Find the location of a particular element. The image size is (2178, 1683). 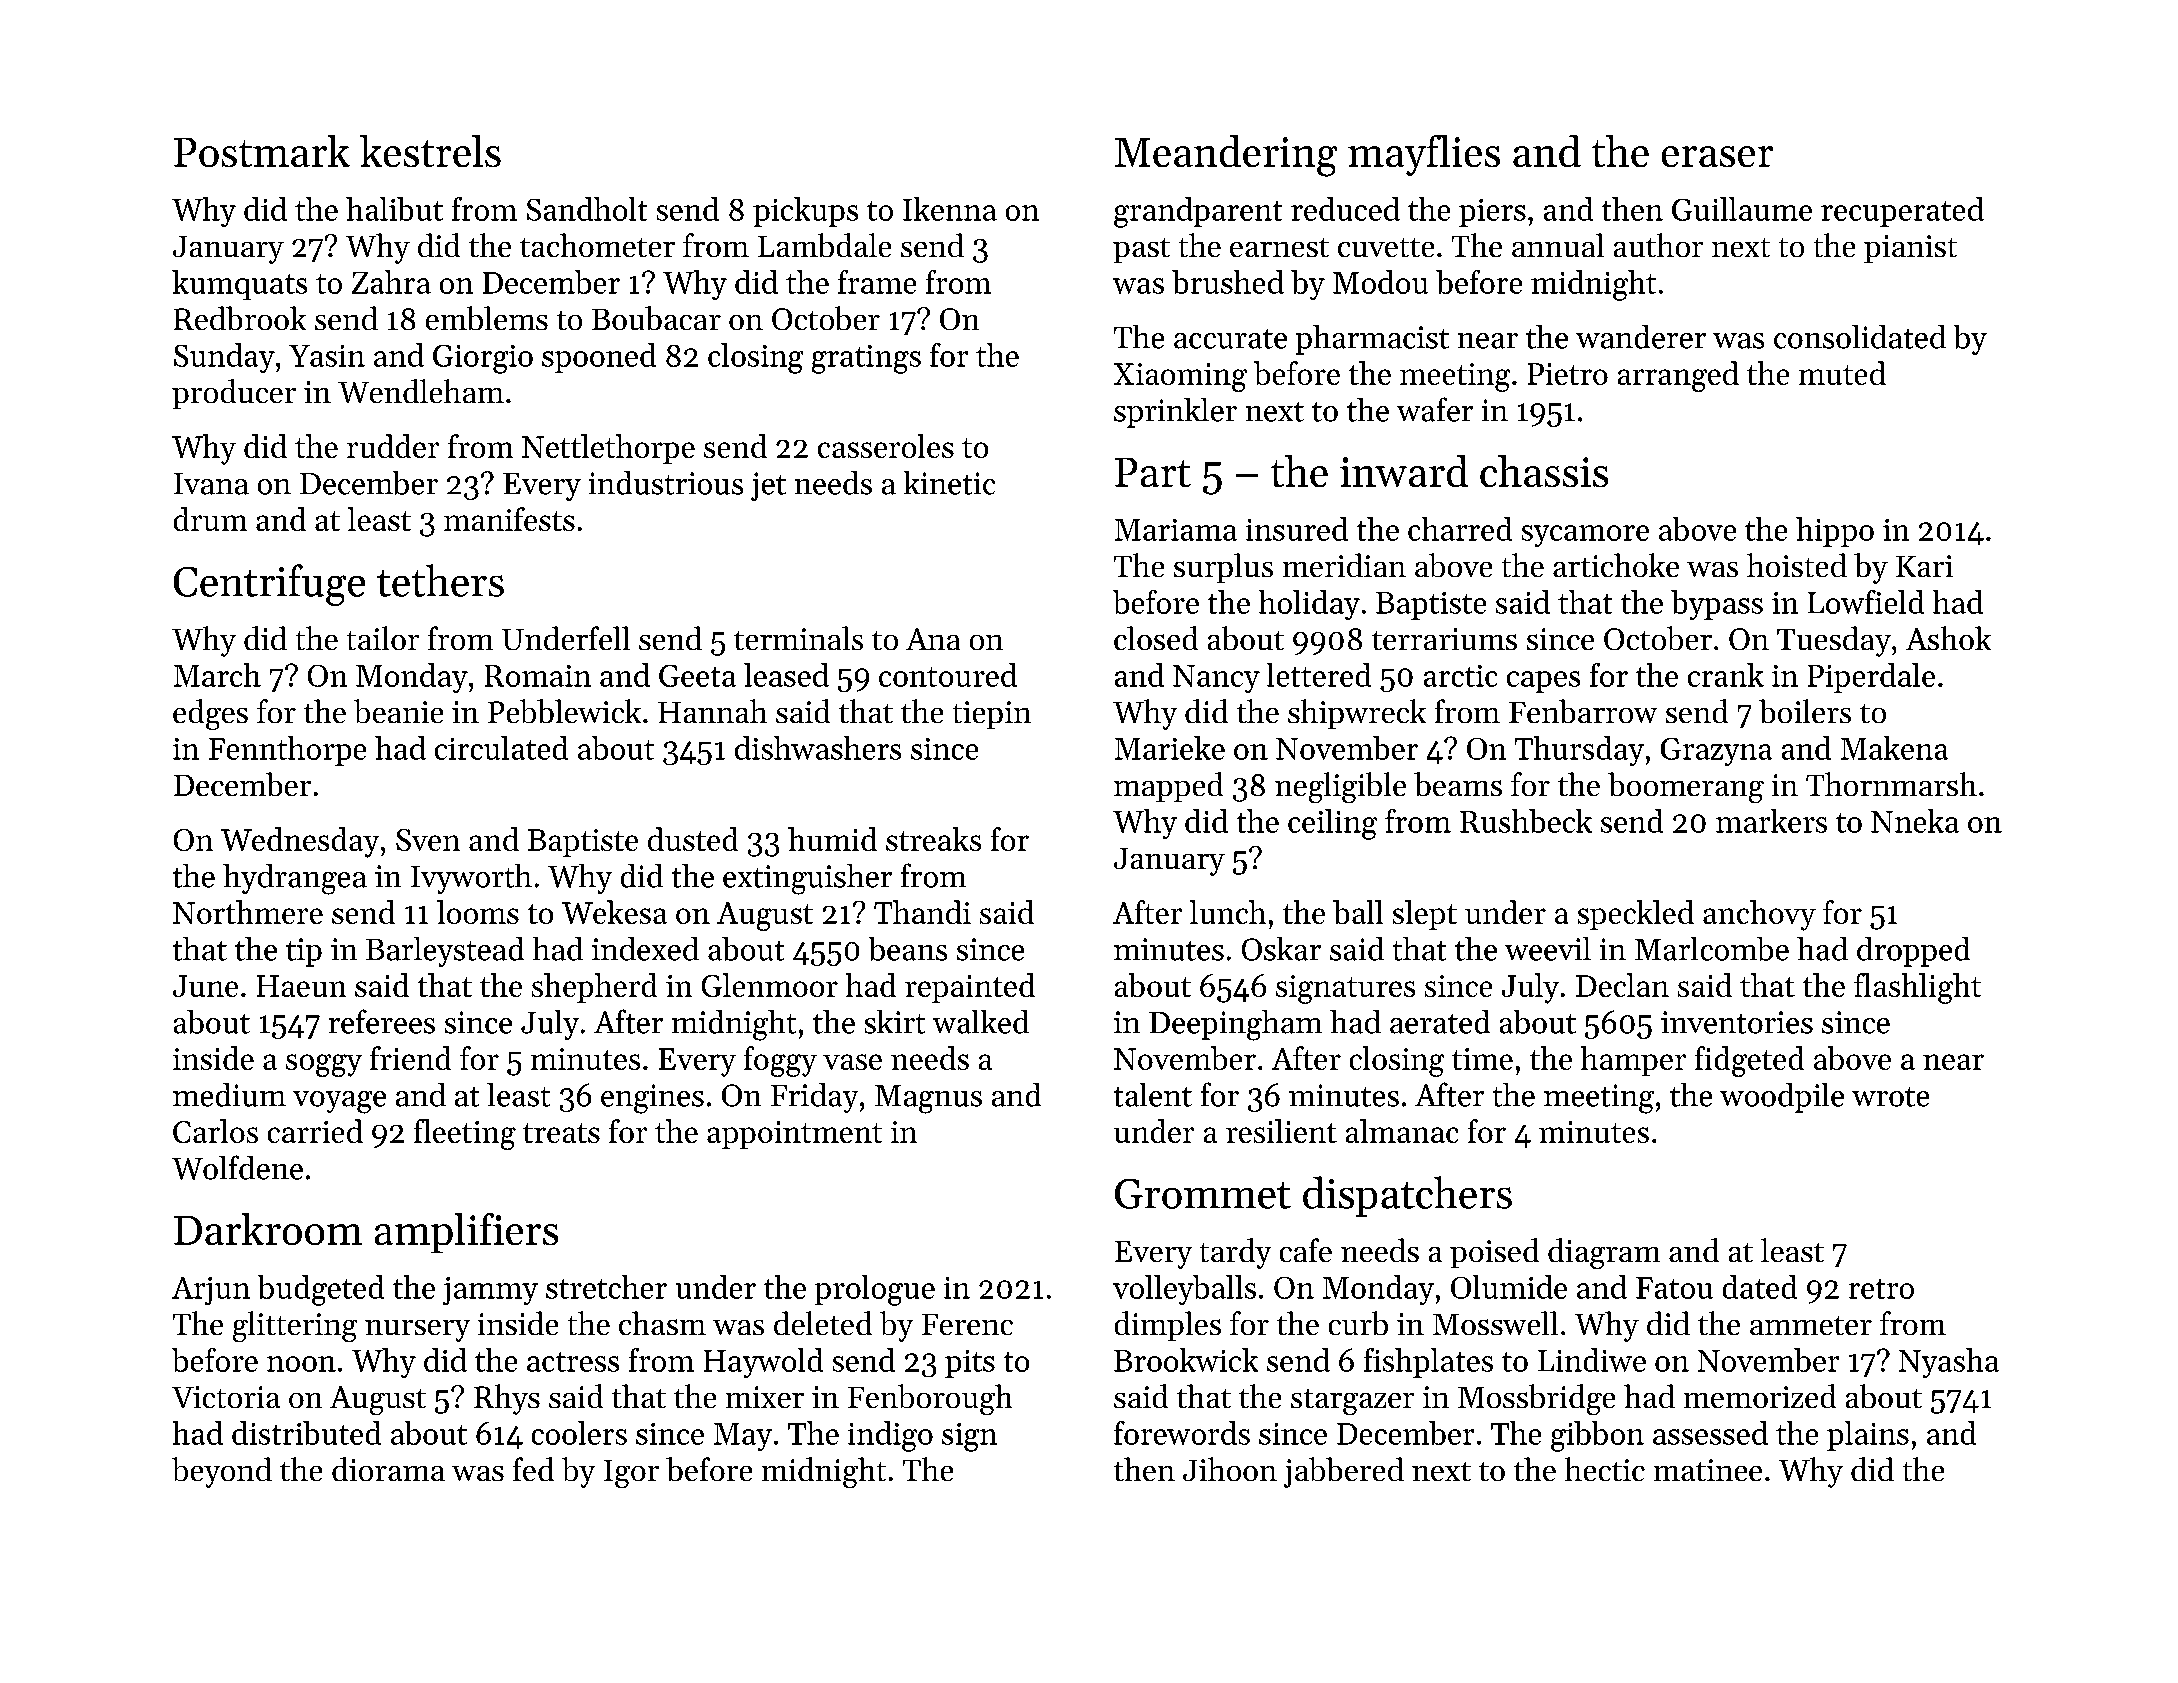

frame is located at coordinates (877, 282).
